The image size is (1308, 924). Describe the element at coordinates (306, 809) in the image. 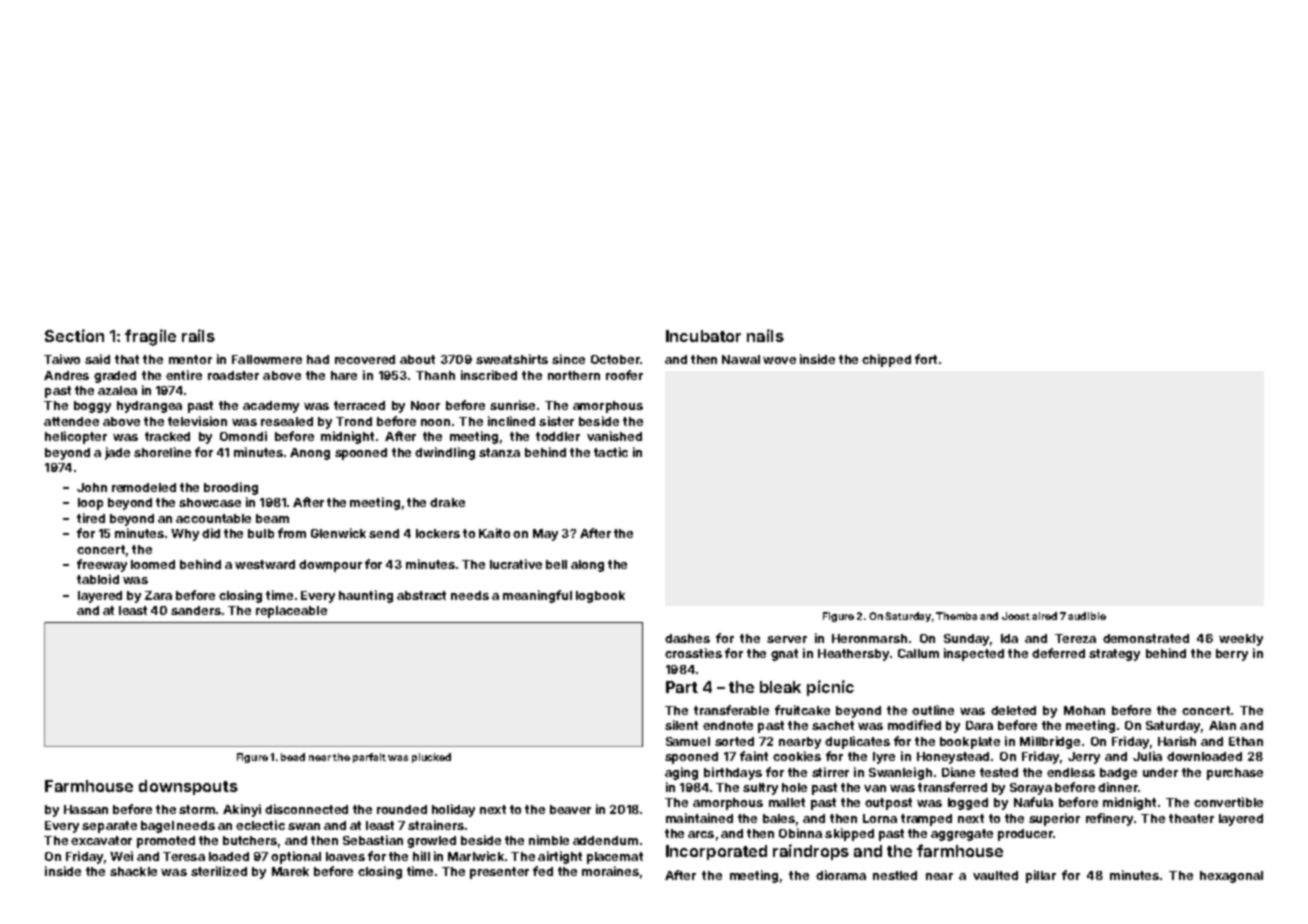

I see `disconnected` at that location.
